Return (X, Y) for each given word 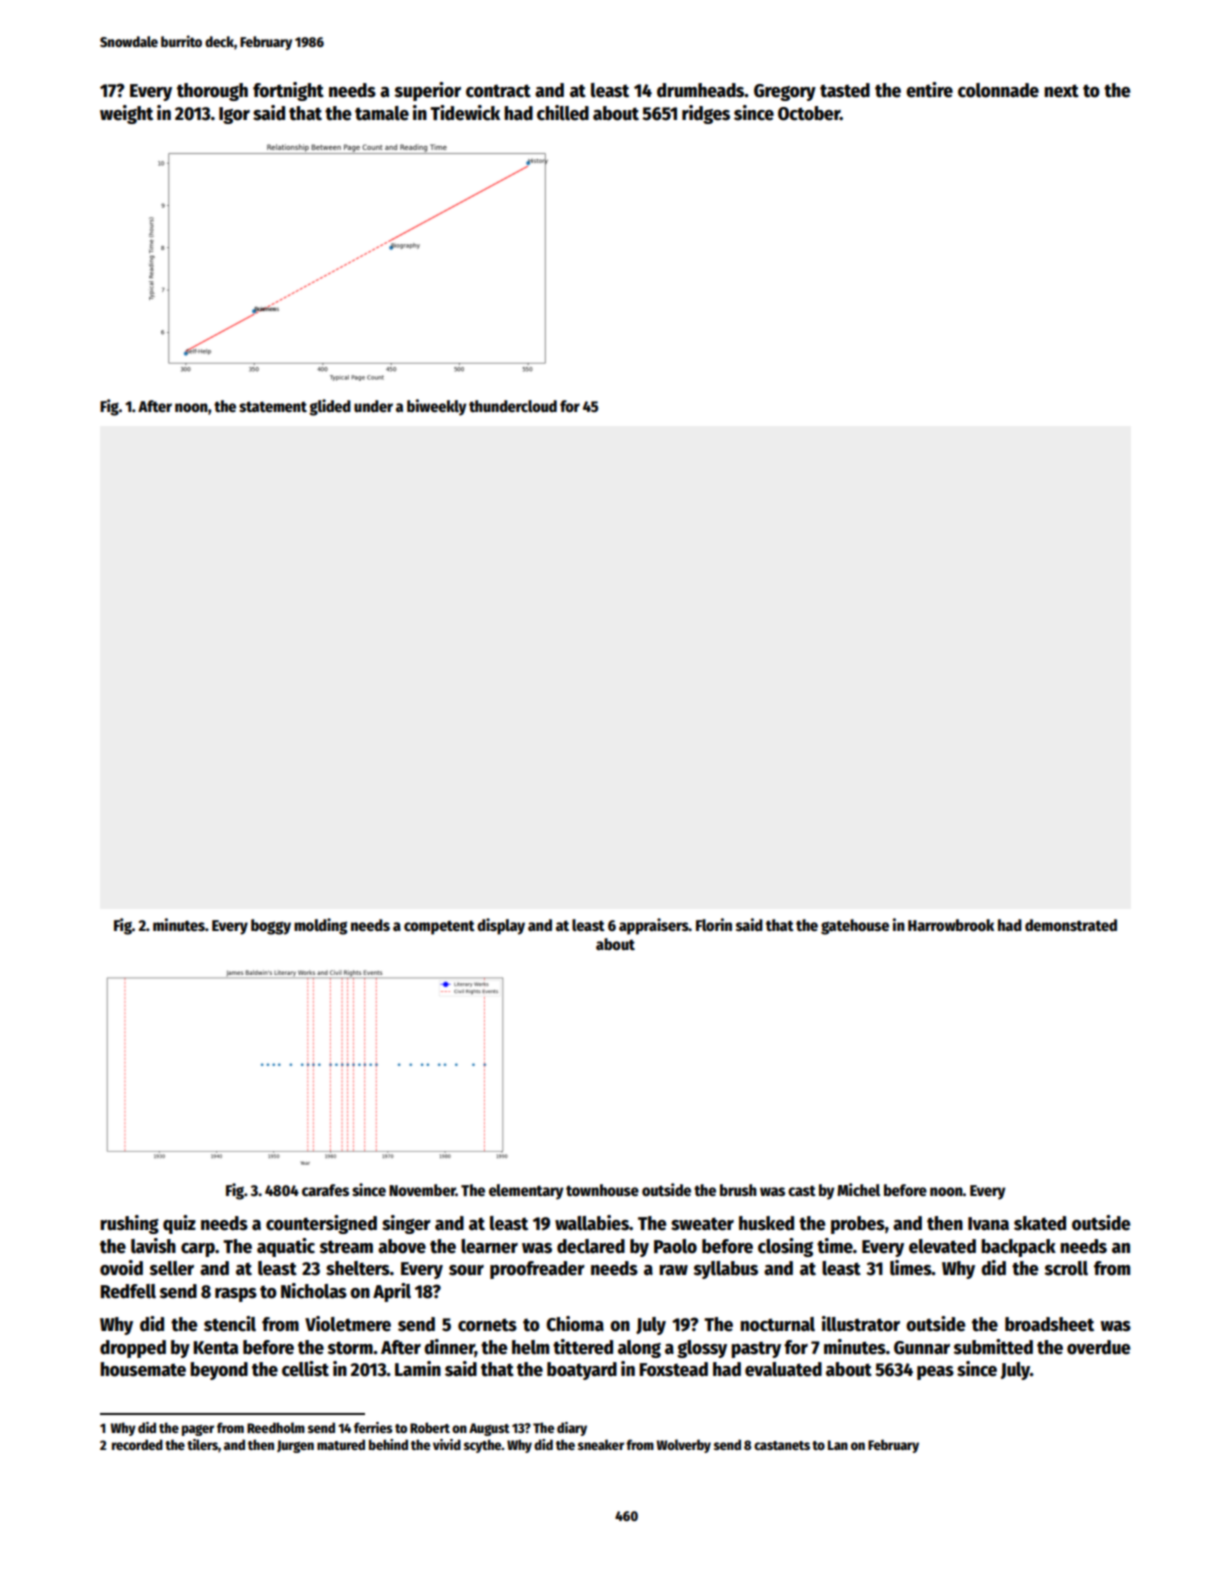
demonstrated (1071, 925)
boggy (271, 927)
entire (929, 90)
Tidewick (465, 113)
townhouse (602, 1190)
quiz (179, 1224)
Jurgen (295, 1446)
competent (439, 927)
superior (428, 91)
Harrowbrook (951, 925)
